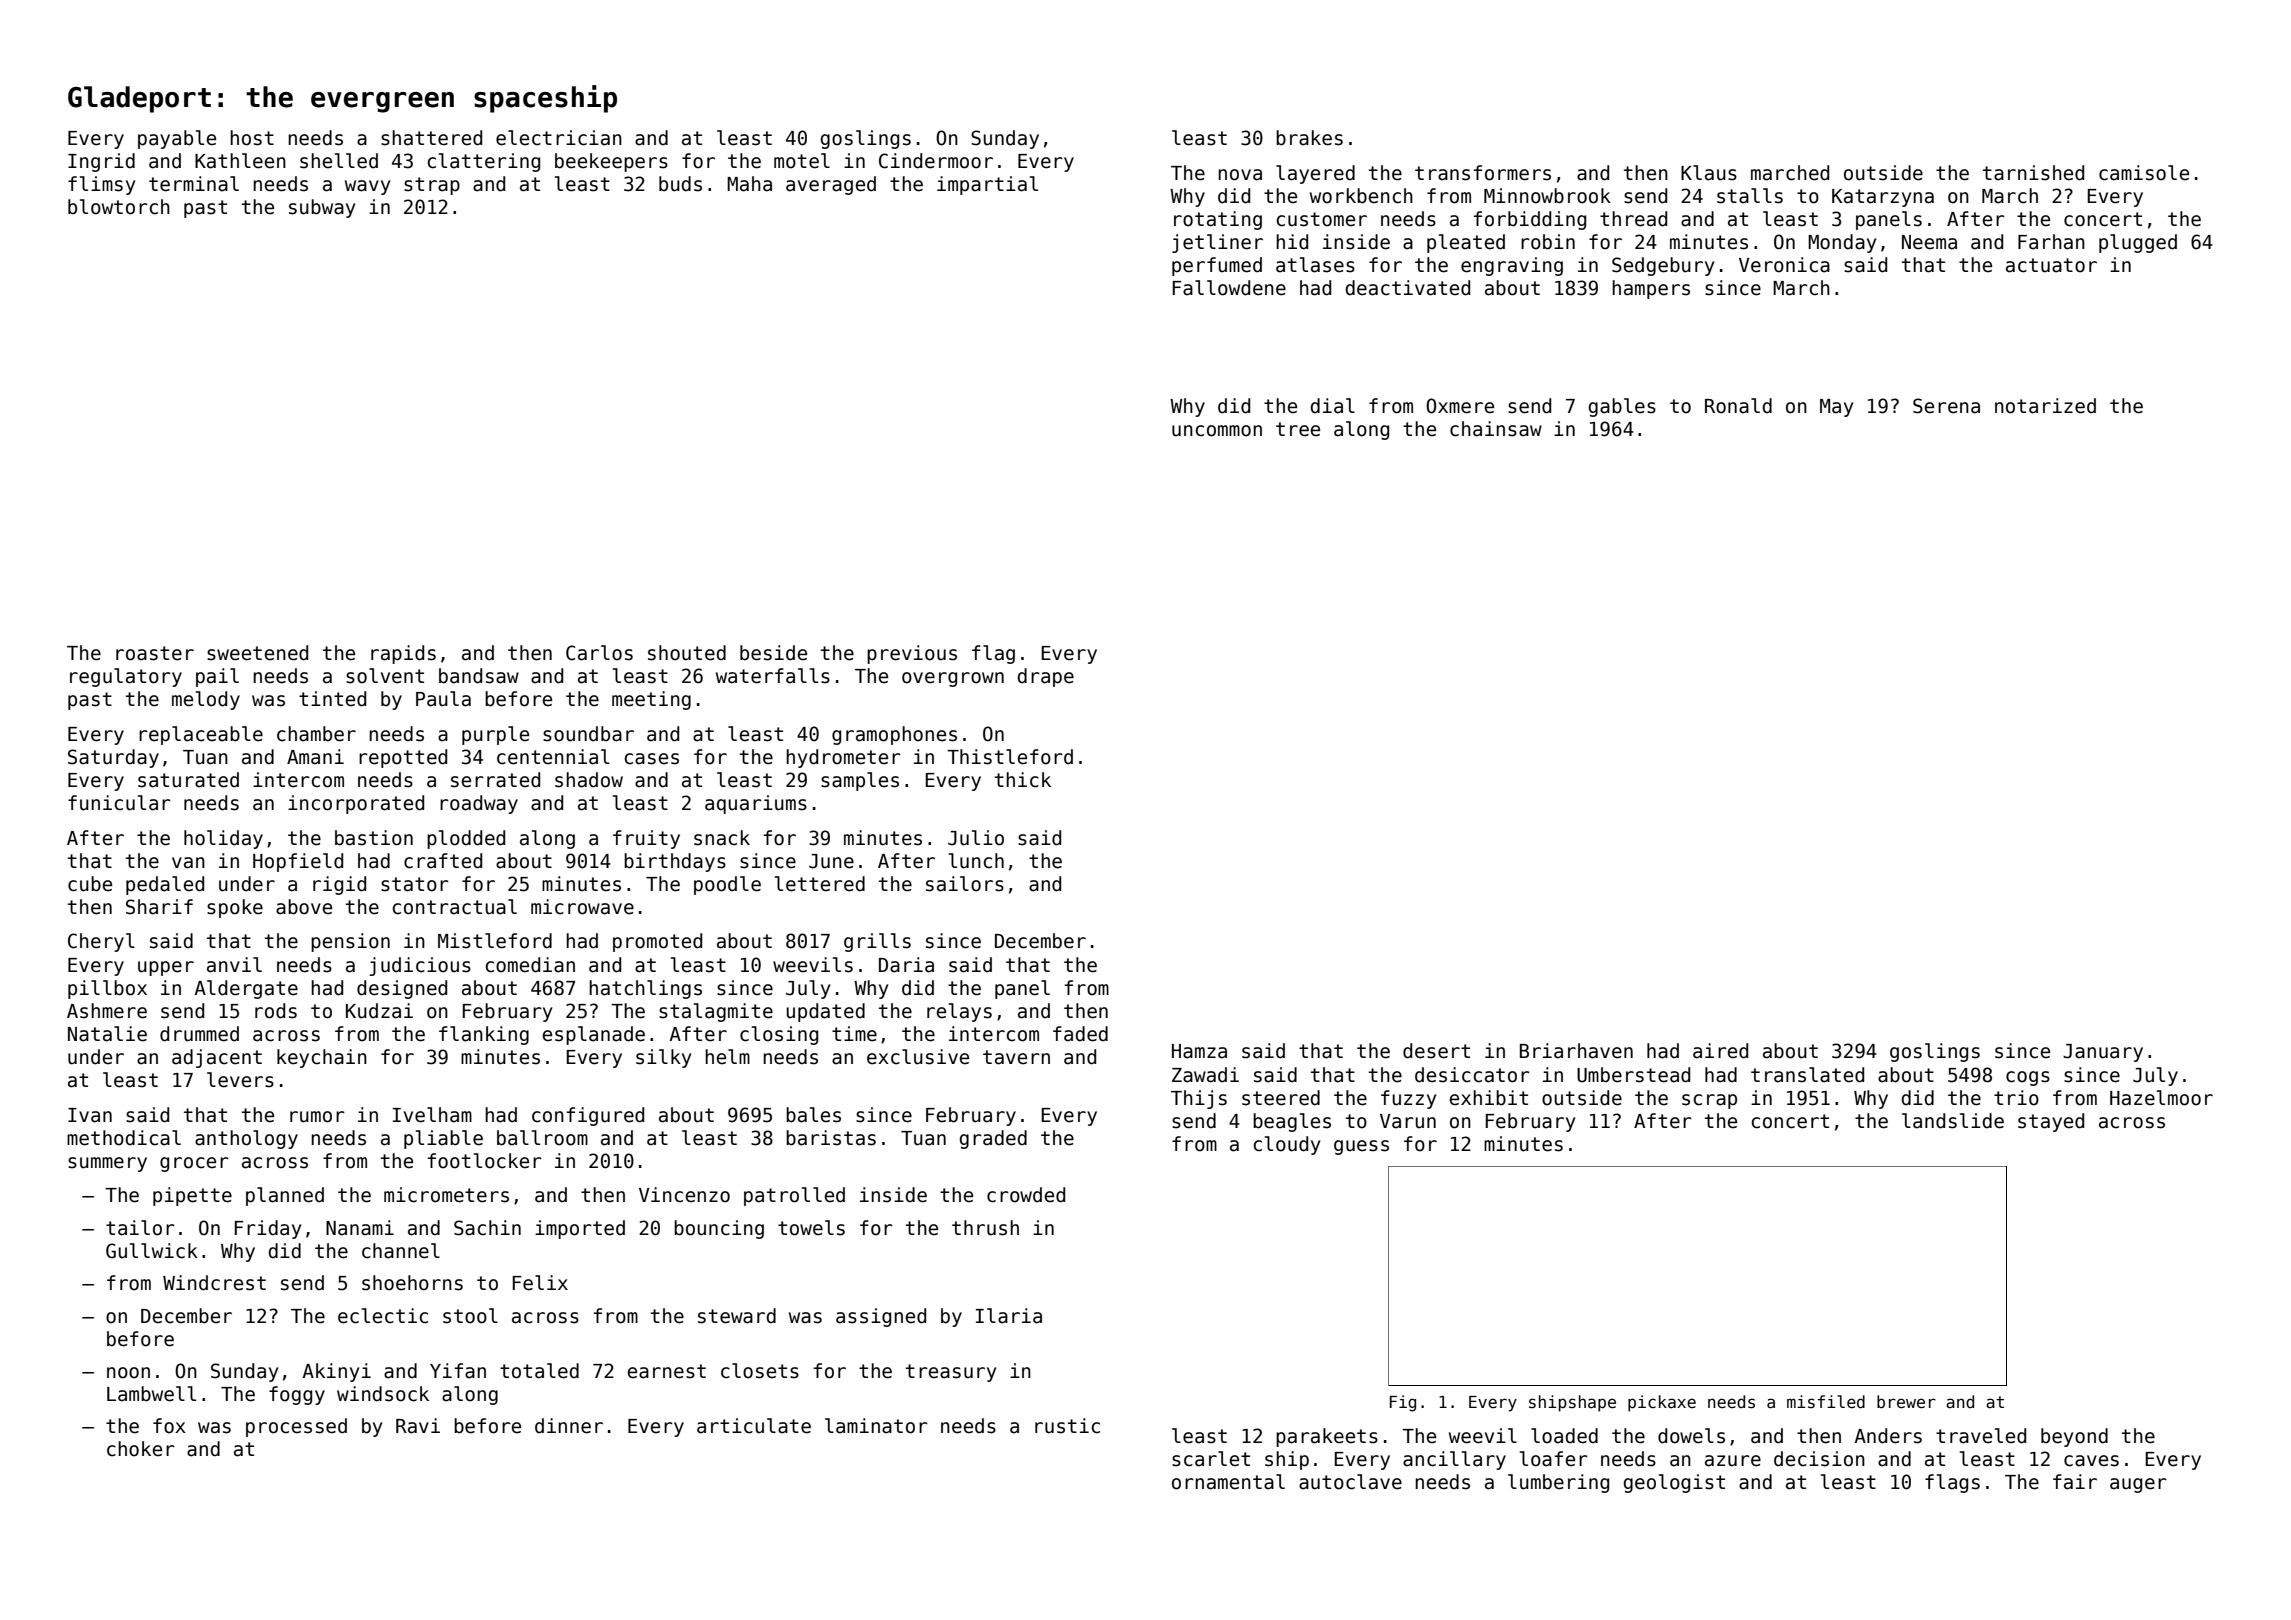  I want to click on choker, so click(141, 1449).
